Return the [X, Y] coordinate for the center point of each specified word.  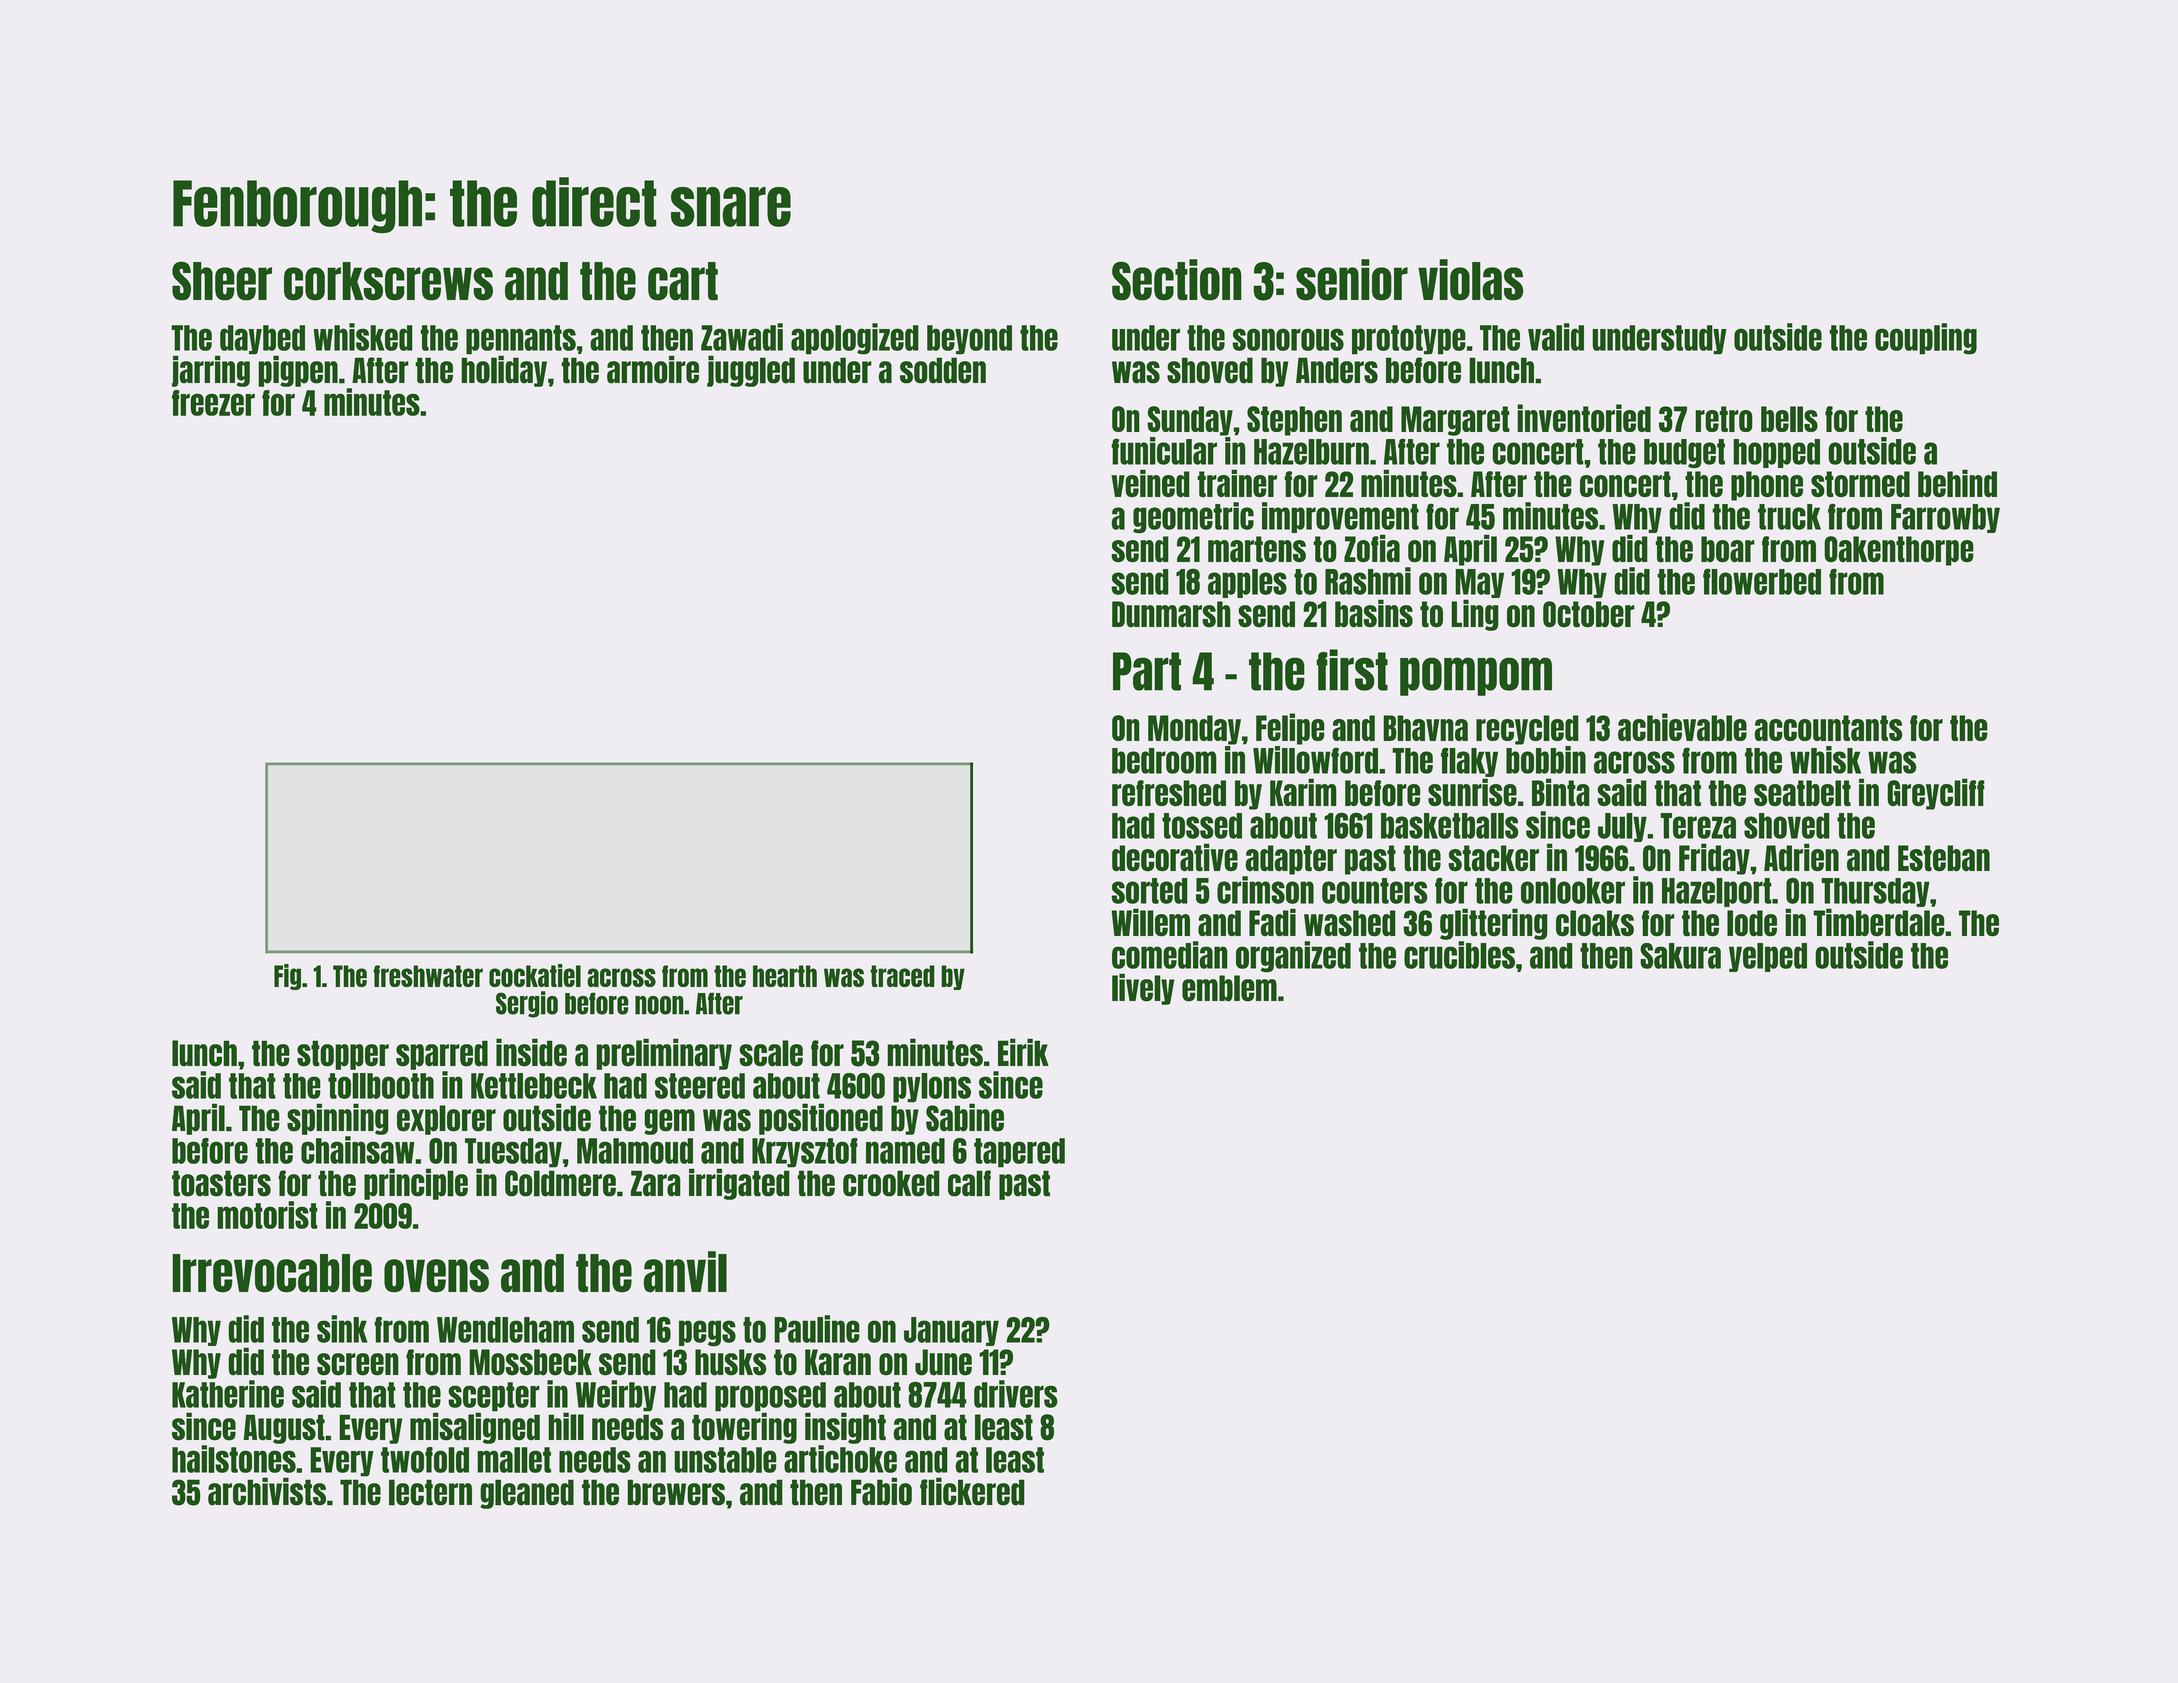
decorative [1175, 857]
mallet [514, 1460]
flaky [1469, 762]
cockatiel [535, 975]
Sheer [222, 281]
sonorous [1288, 339]
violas [1470, 280]
